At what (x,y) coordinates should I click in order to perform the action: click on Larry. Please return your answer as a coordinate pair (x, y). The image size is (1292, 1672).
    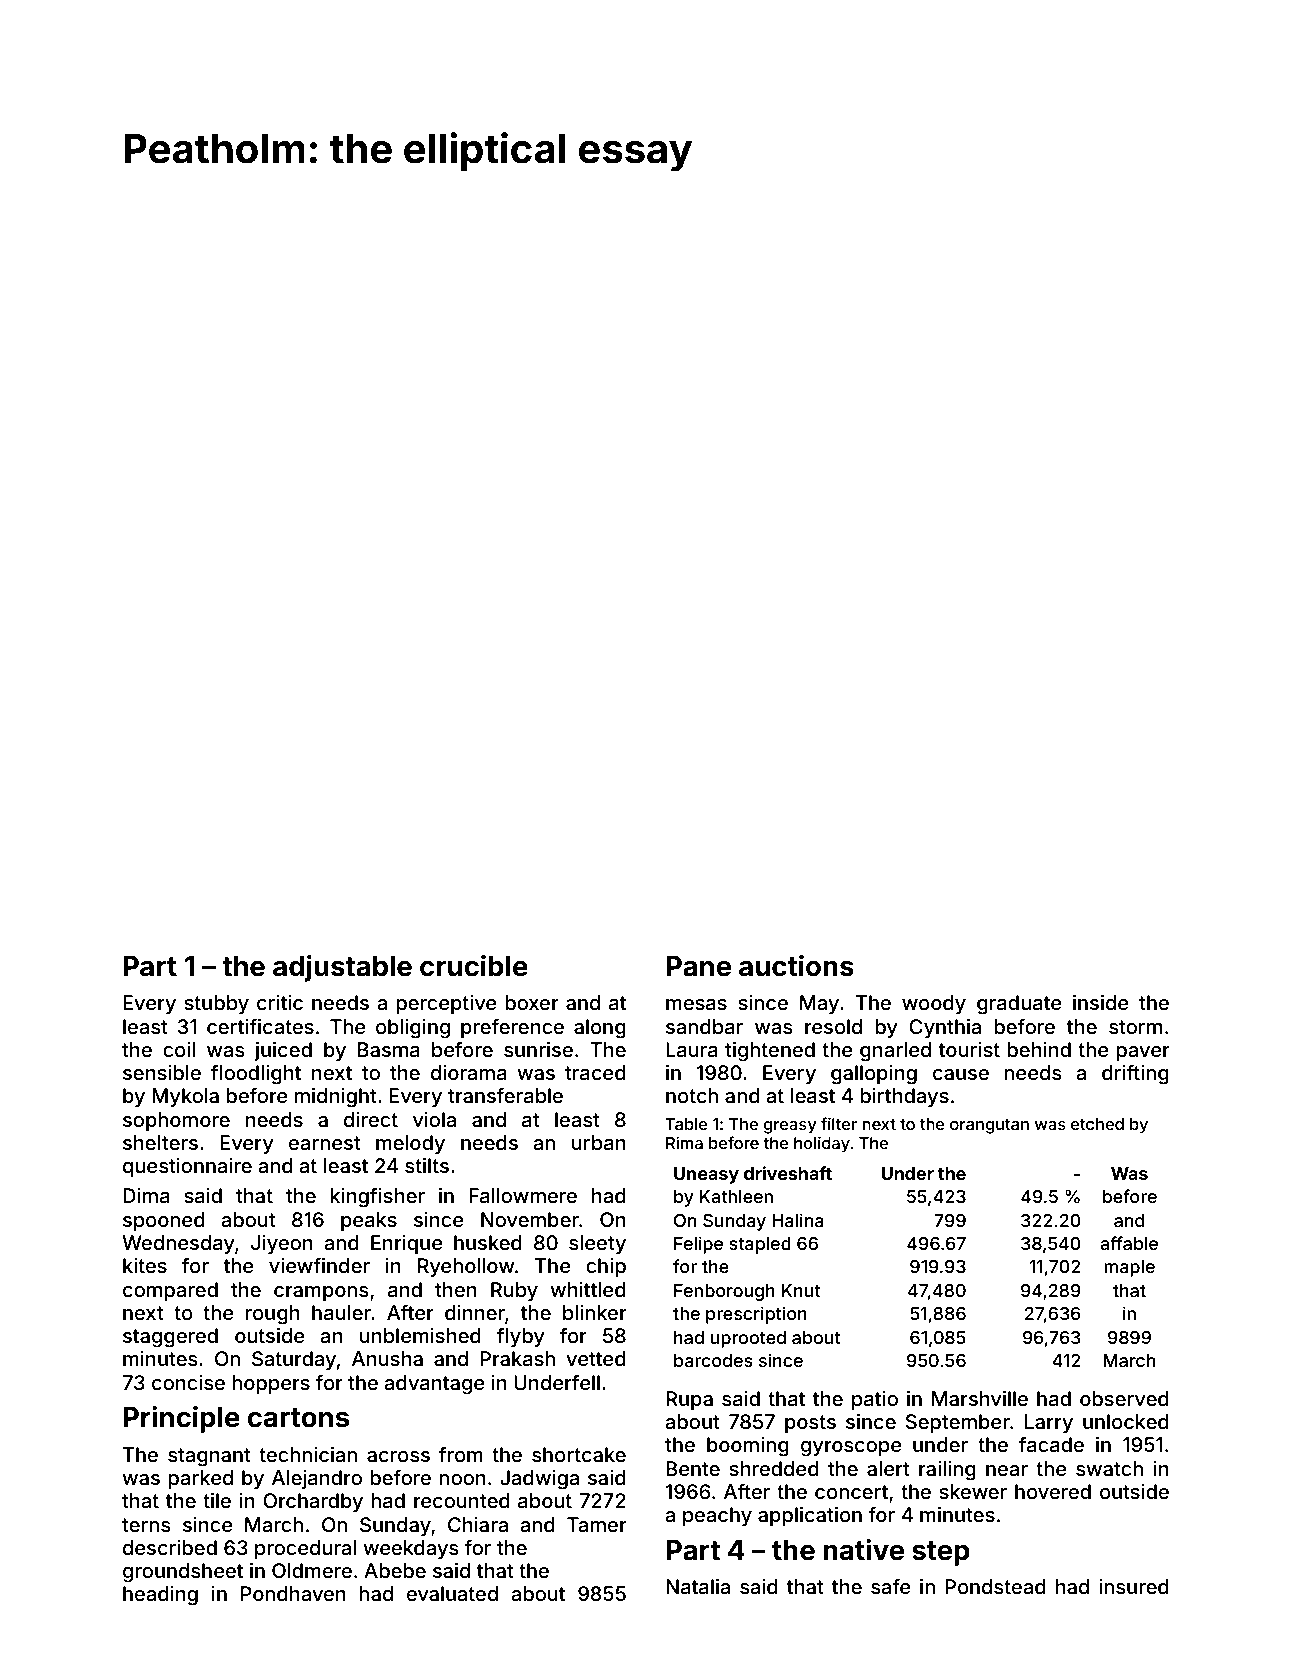
    Looking at the image, I should click on (1049, 1423).
